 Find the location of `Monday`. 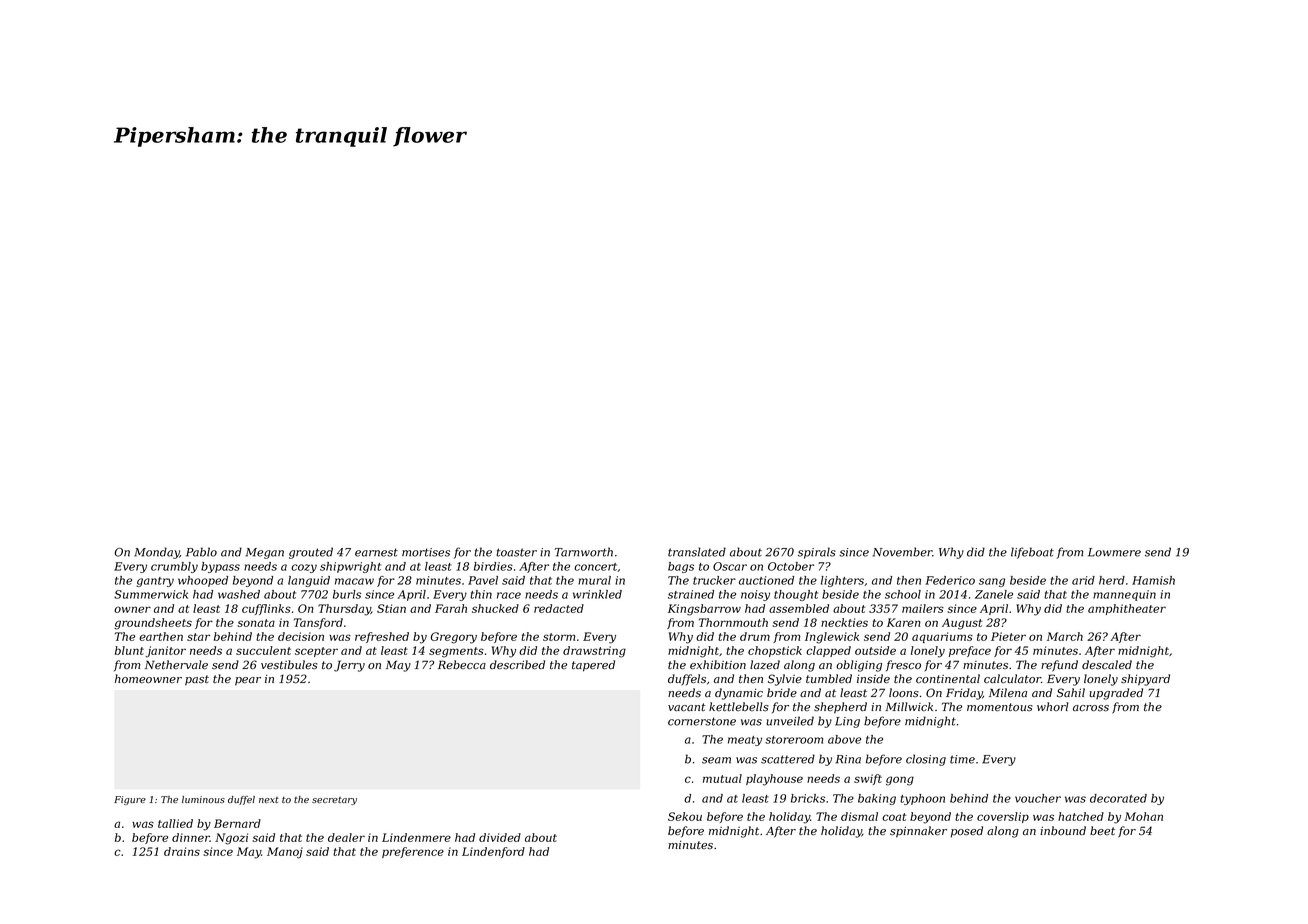

Monday is located at coordinates (157, 553).
